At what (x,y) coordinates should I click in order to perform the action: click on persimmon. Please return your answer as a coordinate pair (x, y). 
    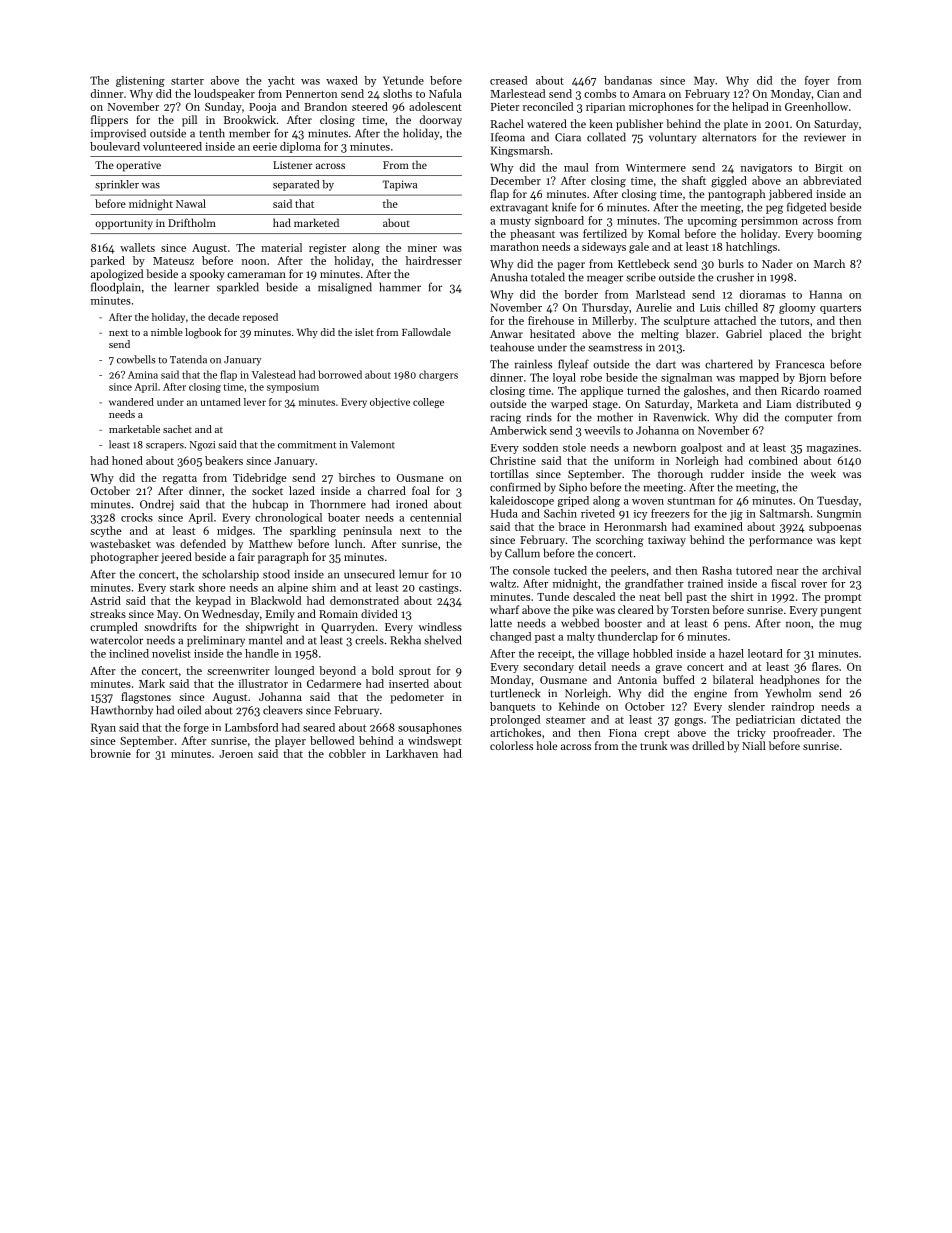
    Looking at the image, I should click on (769, 222).
